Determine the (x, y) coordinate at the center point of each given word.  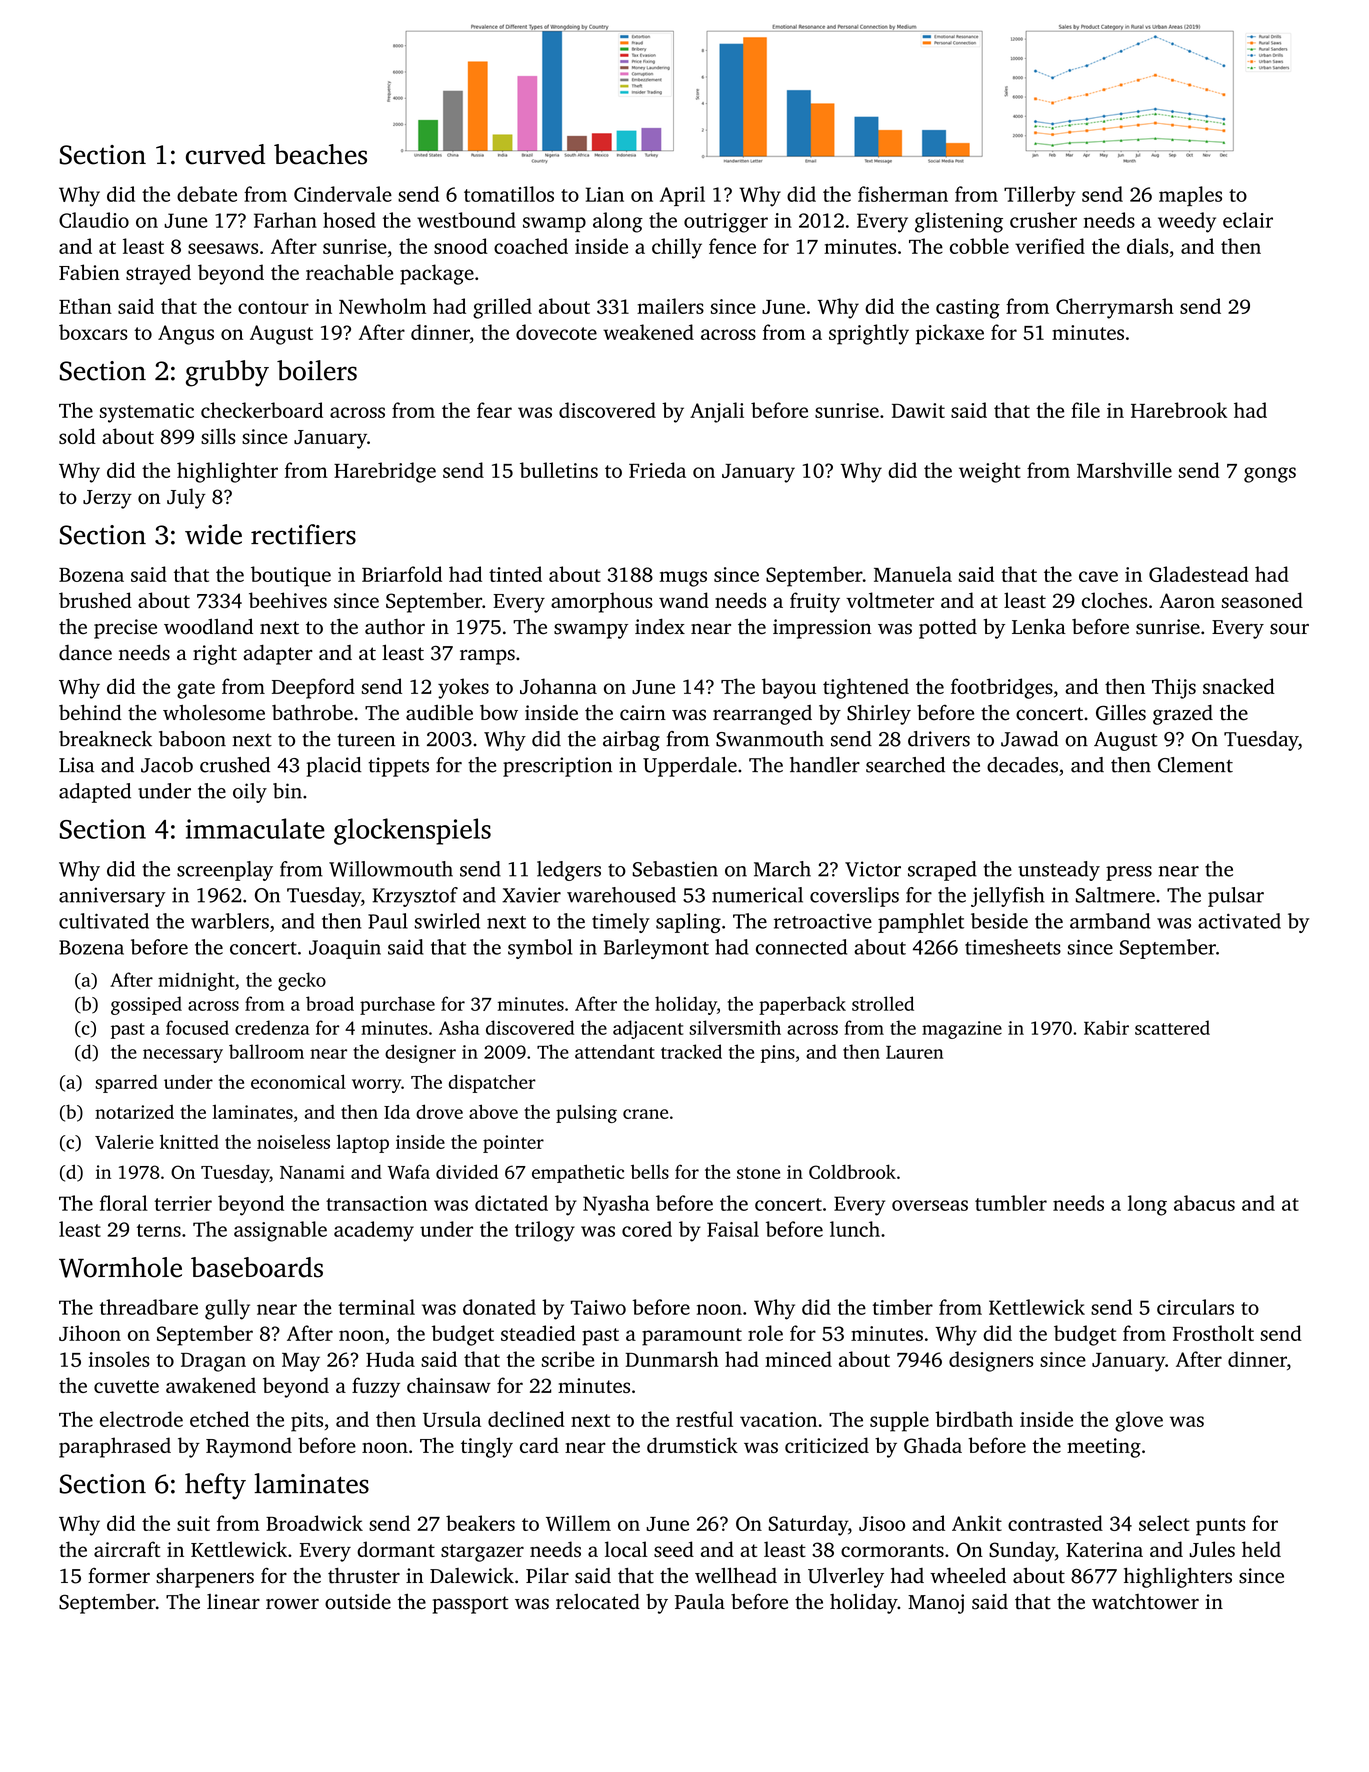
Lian (605, 194)
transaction (376, 1203)
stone (758, 1173)
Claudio (94, 220)
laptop (363, 1143)
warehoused (621, 895)
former (119, 1576)
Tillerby (1039, 196)
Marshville (1124, 470)
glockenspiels (412, 831)
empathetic (578, 1173)
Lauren (914, 1052)
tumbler (1011, 1203)
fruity (815, 602)
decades (1022, 765)
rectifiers (303, 534)
